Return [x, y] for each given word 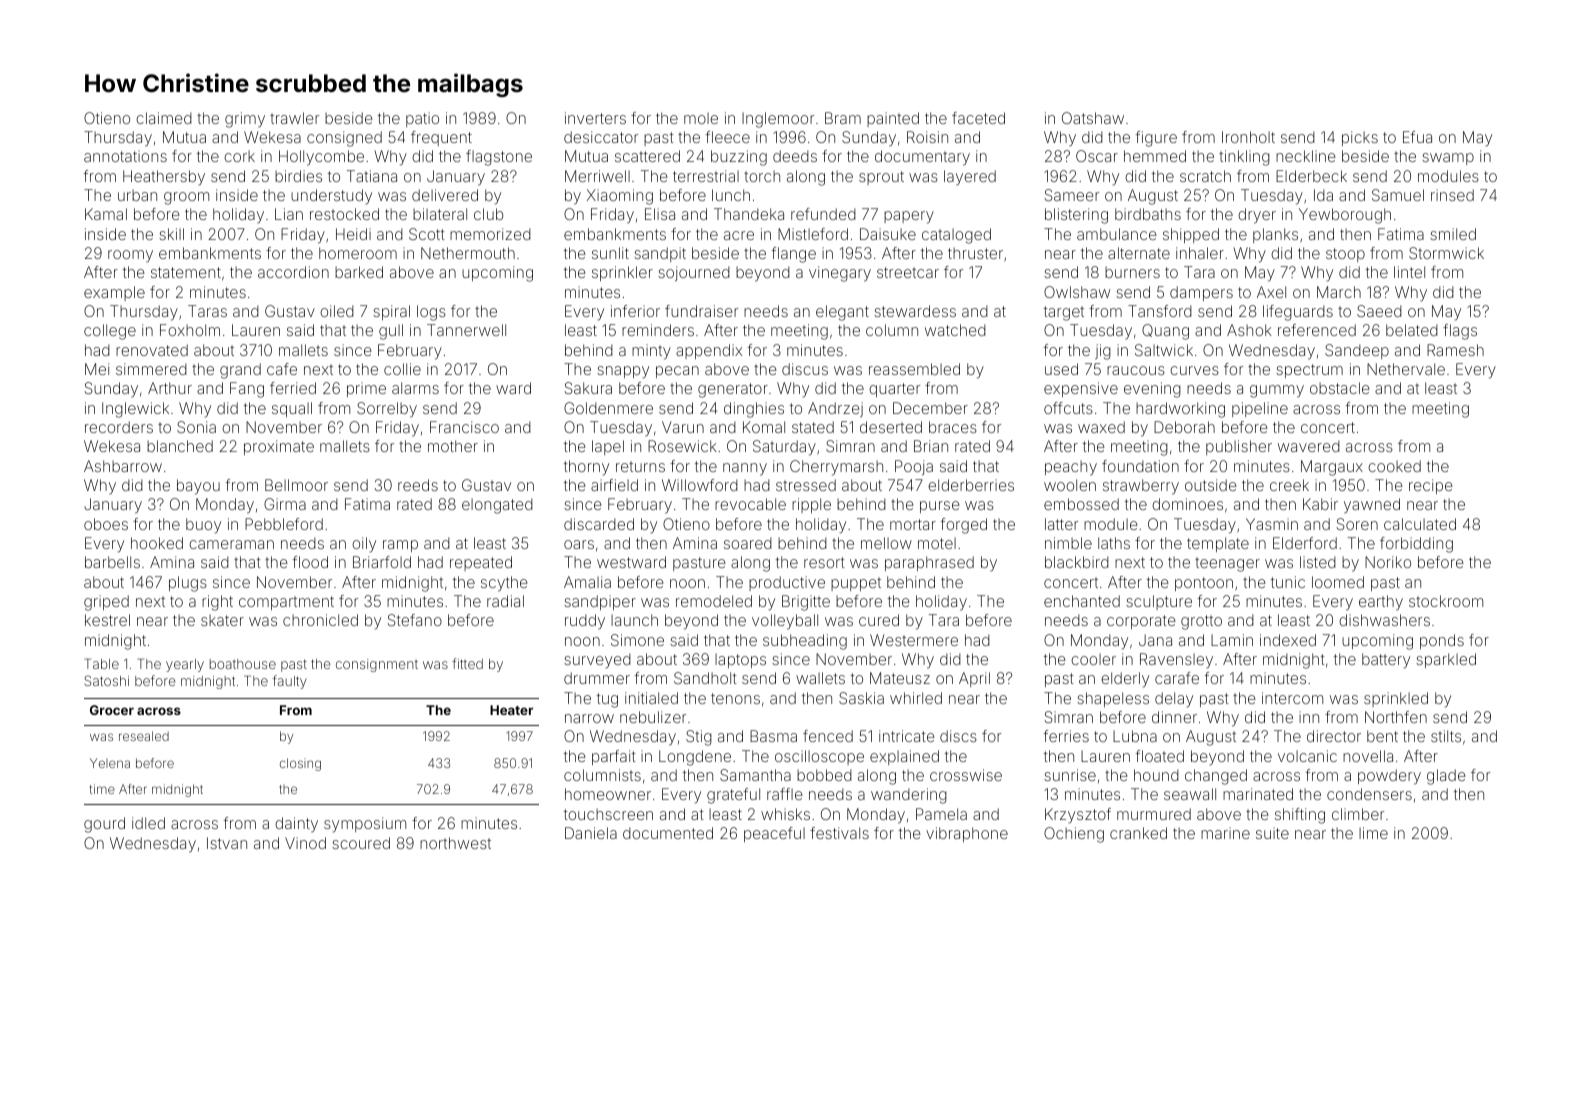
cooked [1394, 466]
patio [422, 119]
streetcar [908, 272]
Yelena [110, 763]
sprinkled [1396, 699]
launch [634, 620]
